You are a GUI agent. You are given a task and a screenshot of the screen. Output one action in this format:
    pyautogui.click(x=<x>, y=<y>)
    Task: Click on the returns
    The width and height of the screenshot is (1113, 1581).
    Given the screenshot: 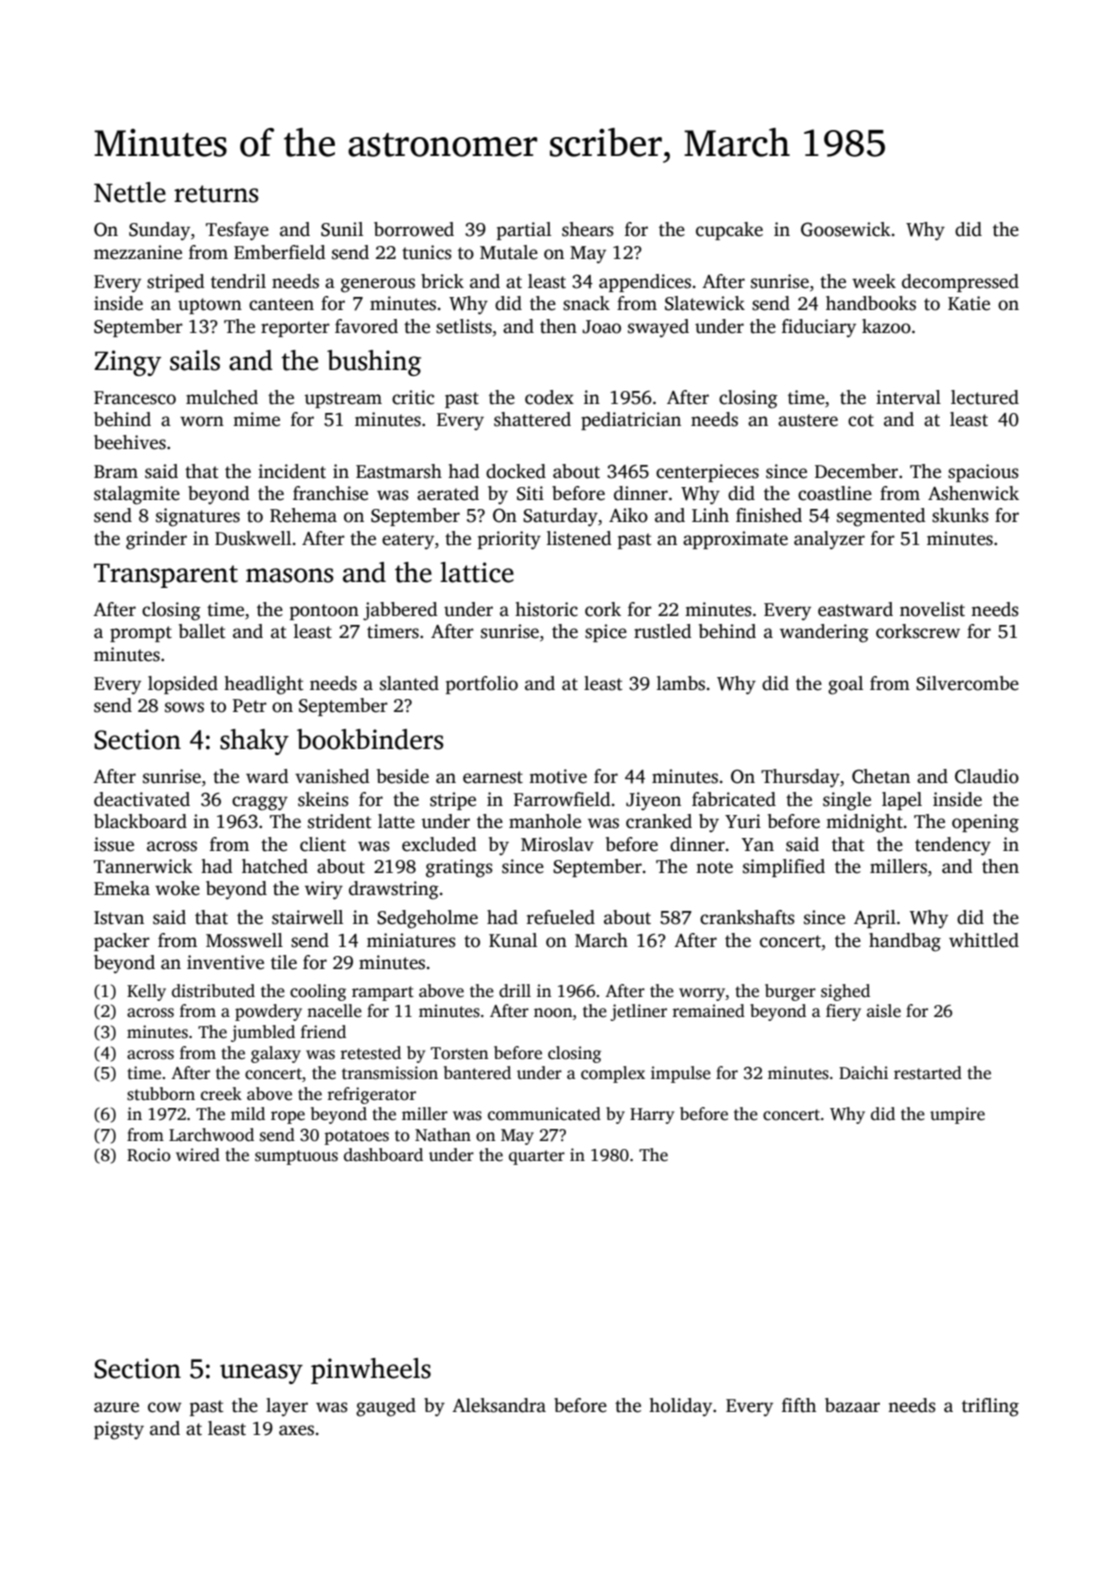 What is the action you would take?
    pyautogui.click(x=216, y=194)
